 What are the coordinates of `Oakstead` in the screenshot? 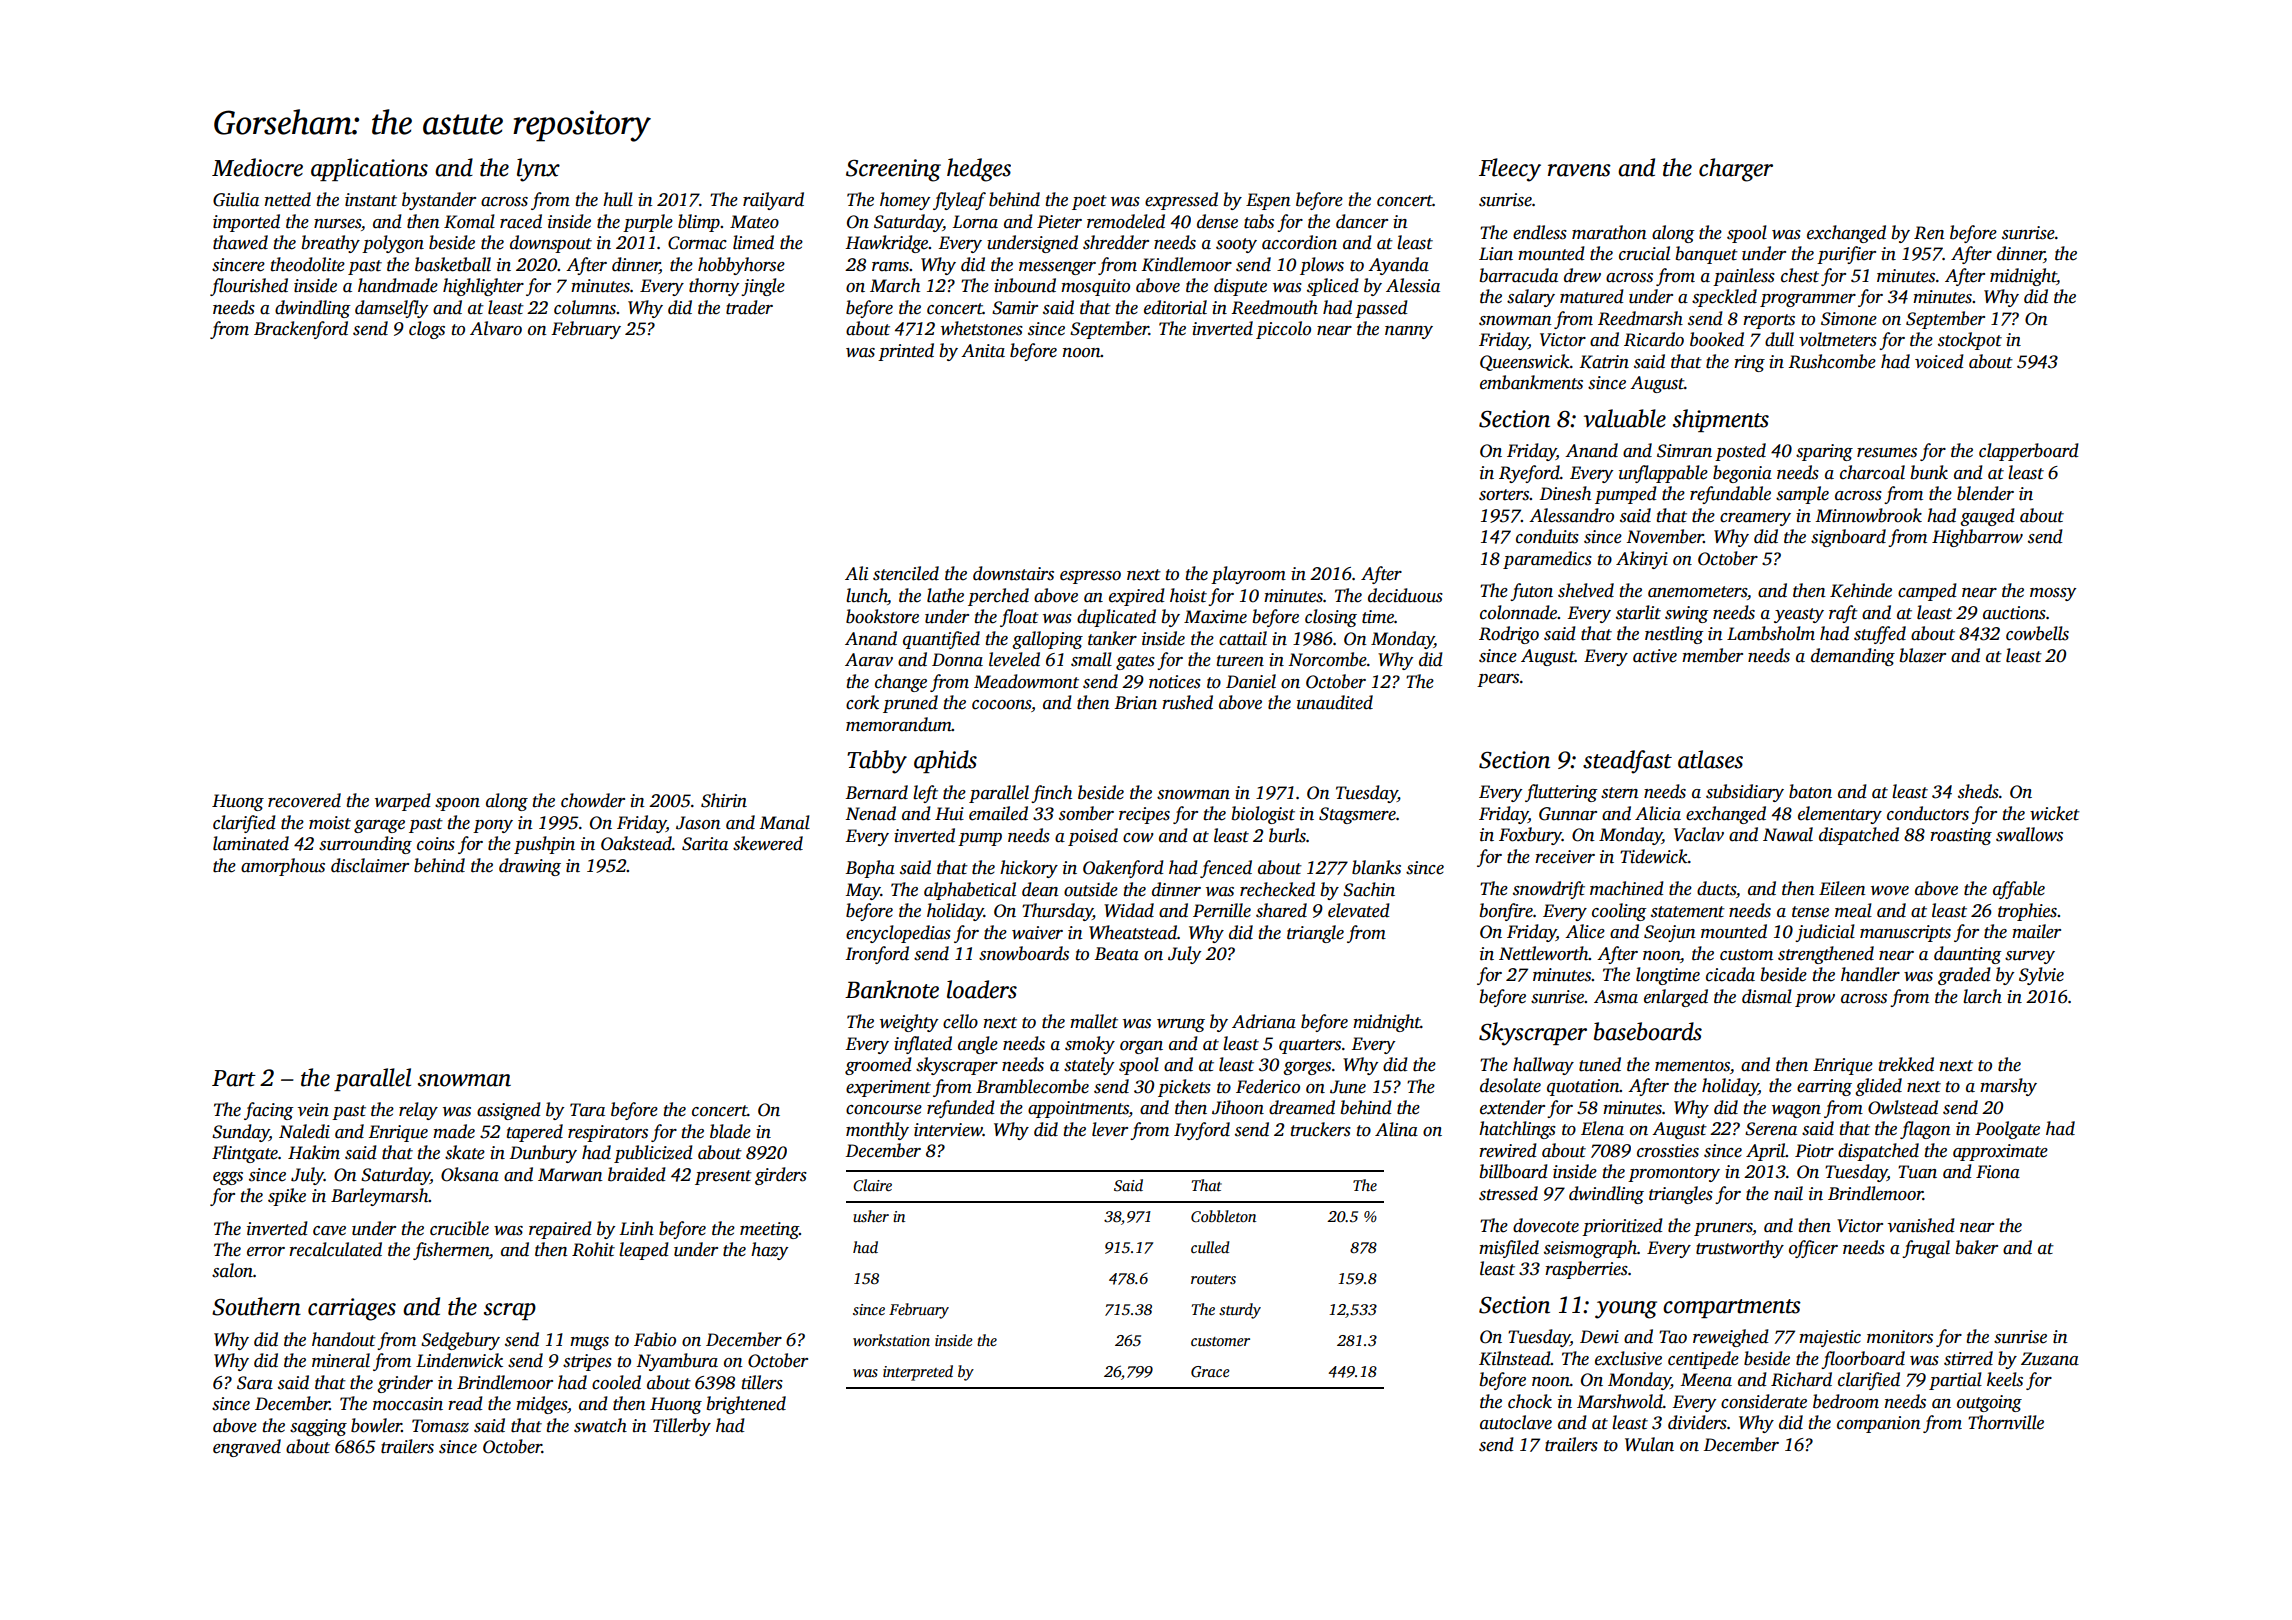 It's located at (636, 843).
